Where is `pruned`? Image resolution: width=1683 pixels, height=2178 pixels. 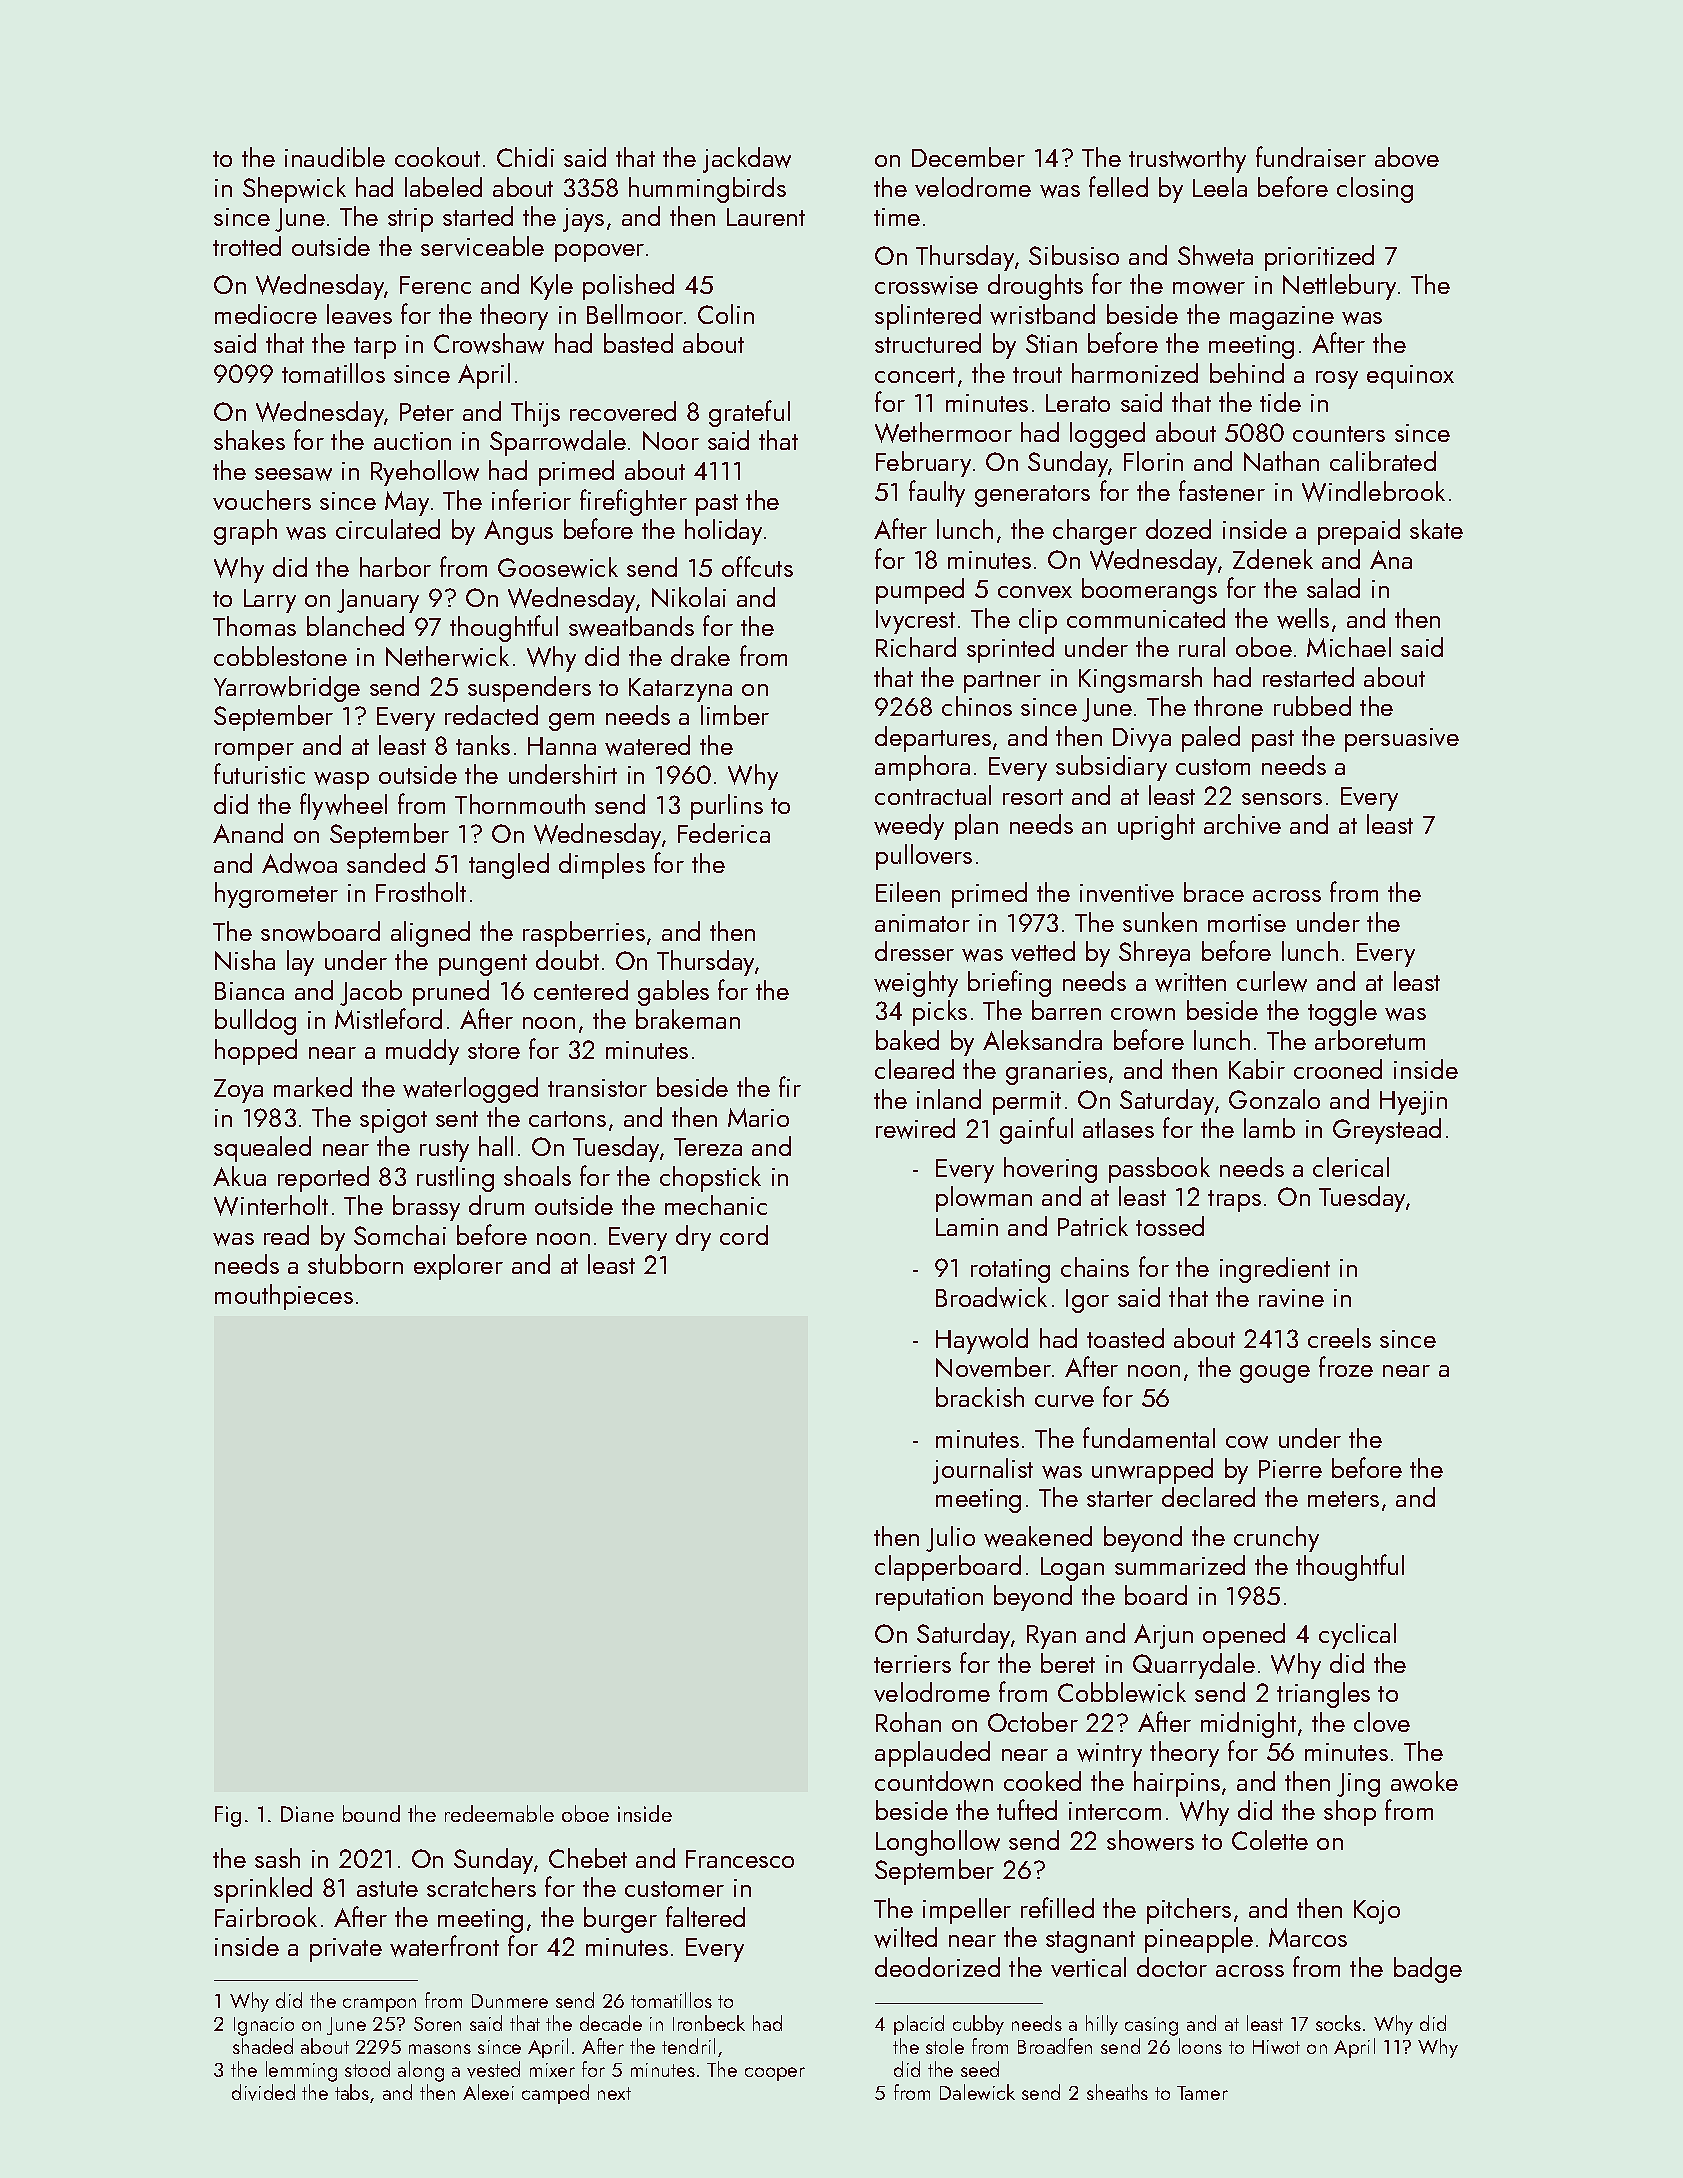
pruned is located at coordinates (451, 993).
